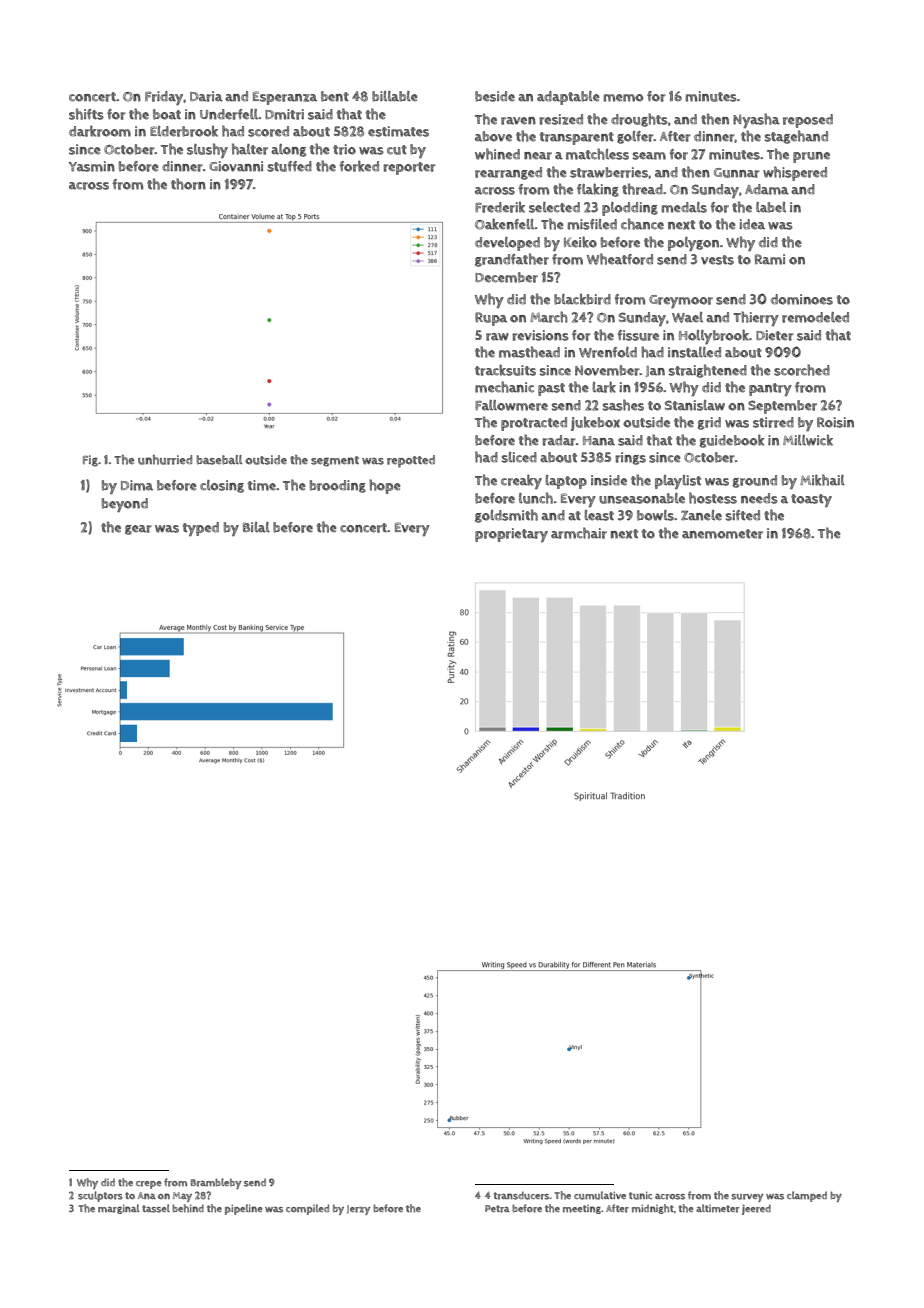  I want to click on Dima, so click(137, 485).
